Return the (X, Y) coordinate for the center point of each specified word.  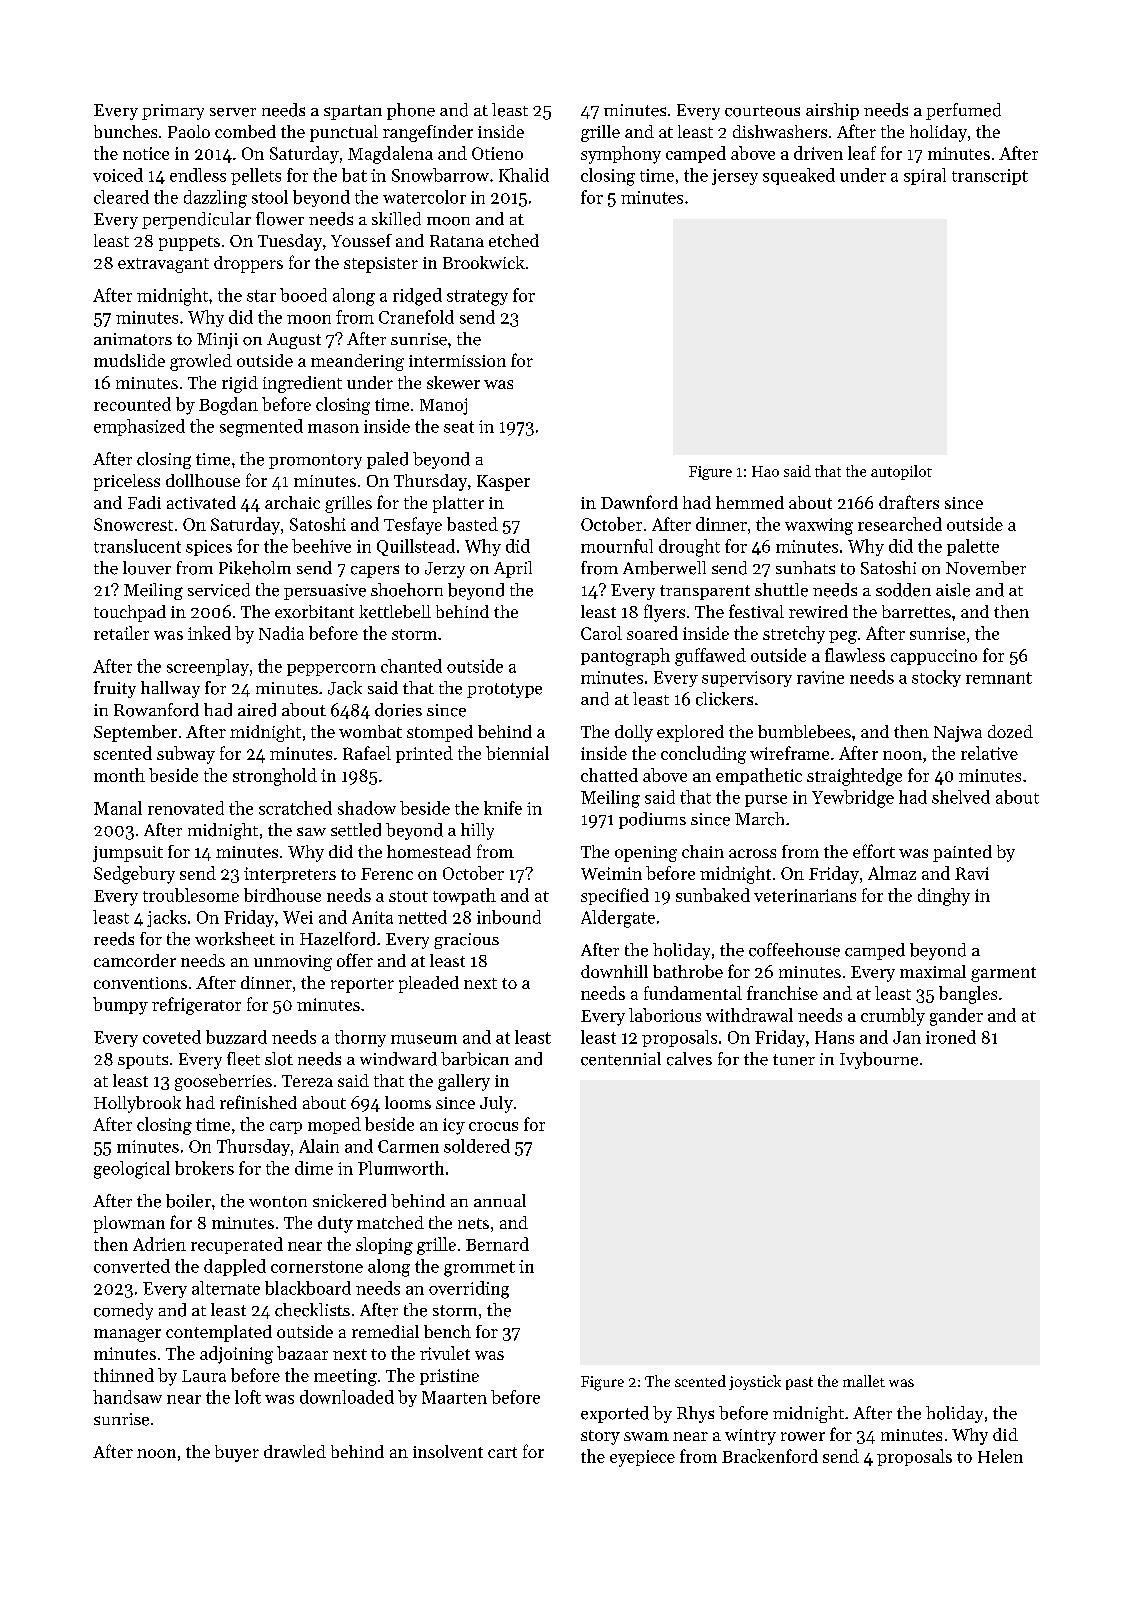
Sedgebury (134, 875)
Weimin (611, 873)
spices (209, 548)
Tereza (307, 1081)
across (752, 853)
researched (900, 524)
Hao (765, 471)
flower (280, 219)
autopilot (901, 472)
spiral (925, 176)
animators (133, 339)
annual (500, 1200)
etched (514, 240)
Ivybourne (879, 1060)
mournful (617, 546)
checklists (312, 1310)
